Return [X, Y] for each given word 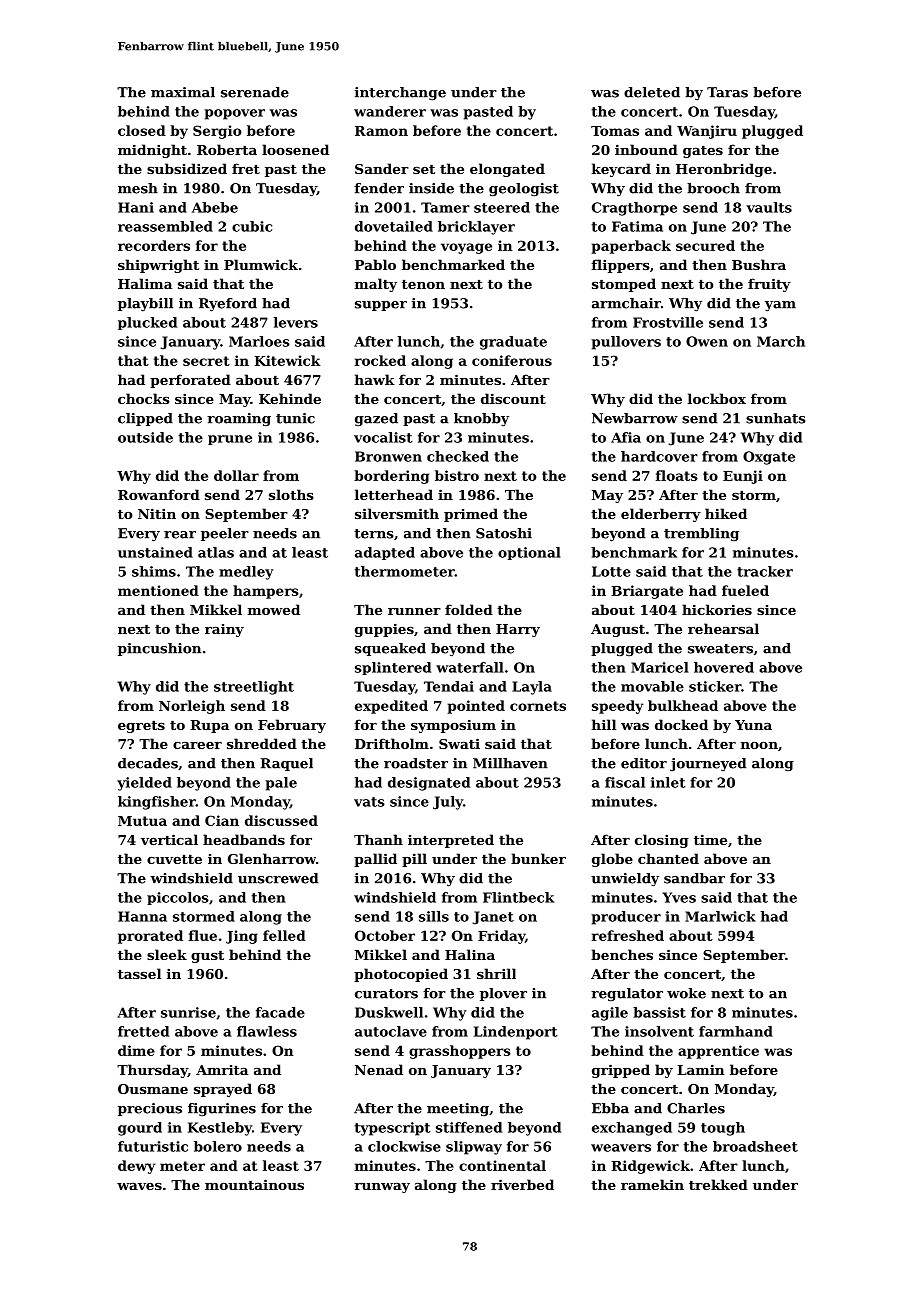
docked [681, 724]
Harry [518, 630]
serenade [255, 92]
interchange [400, 93]
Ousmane [153, 1089]
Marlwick [720, 916]
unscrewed [278, 878]
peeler [225, 534]
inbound [646, 149]
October [385, 935]
